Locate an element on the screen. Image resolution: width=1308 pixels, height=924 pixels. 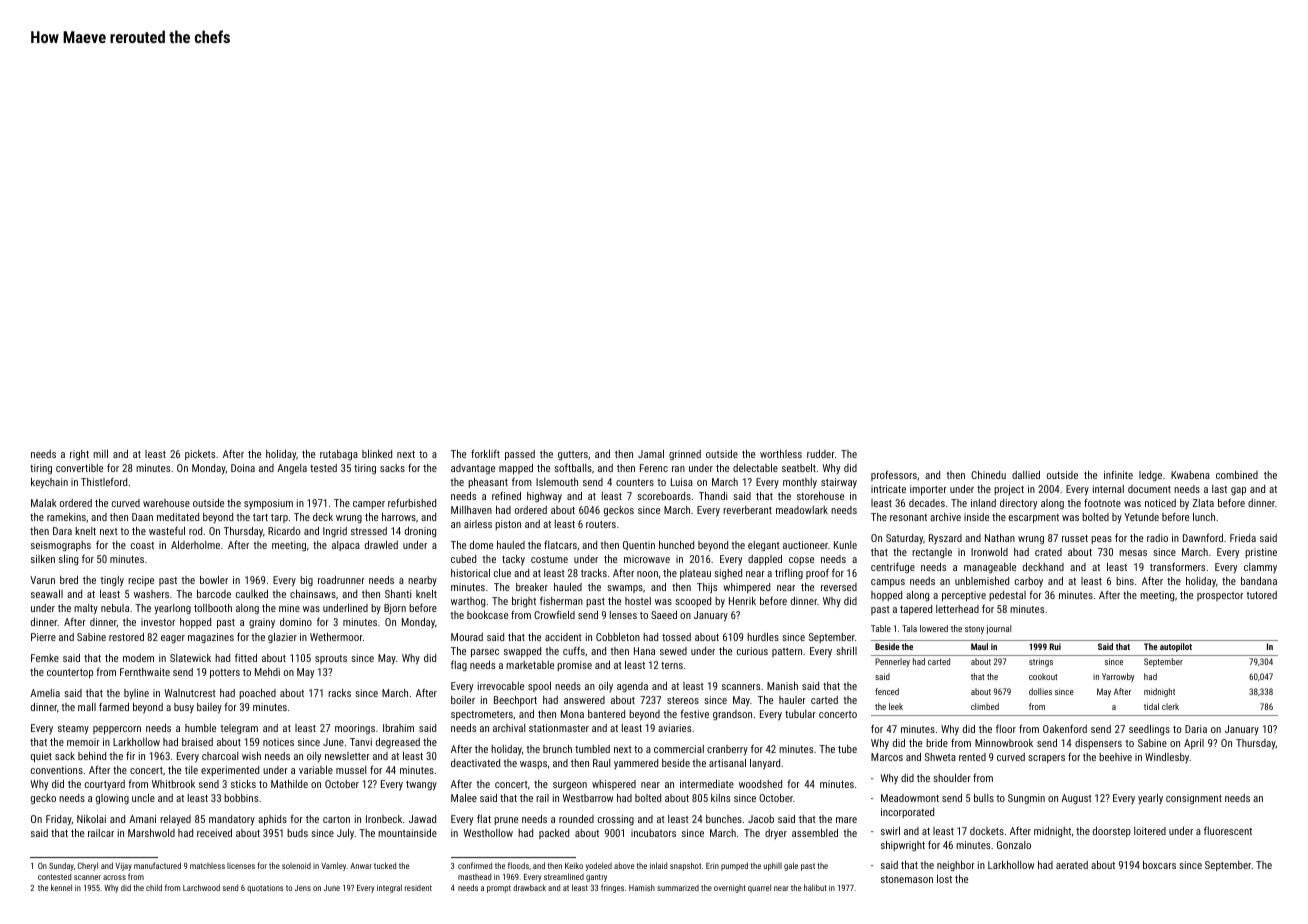
mandatory is located at coordinates (232, 820).
